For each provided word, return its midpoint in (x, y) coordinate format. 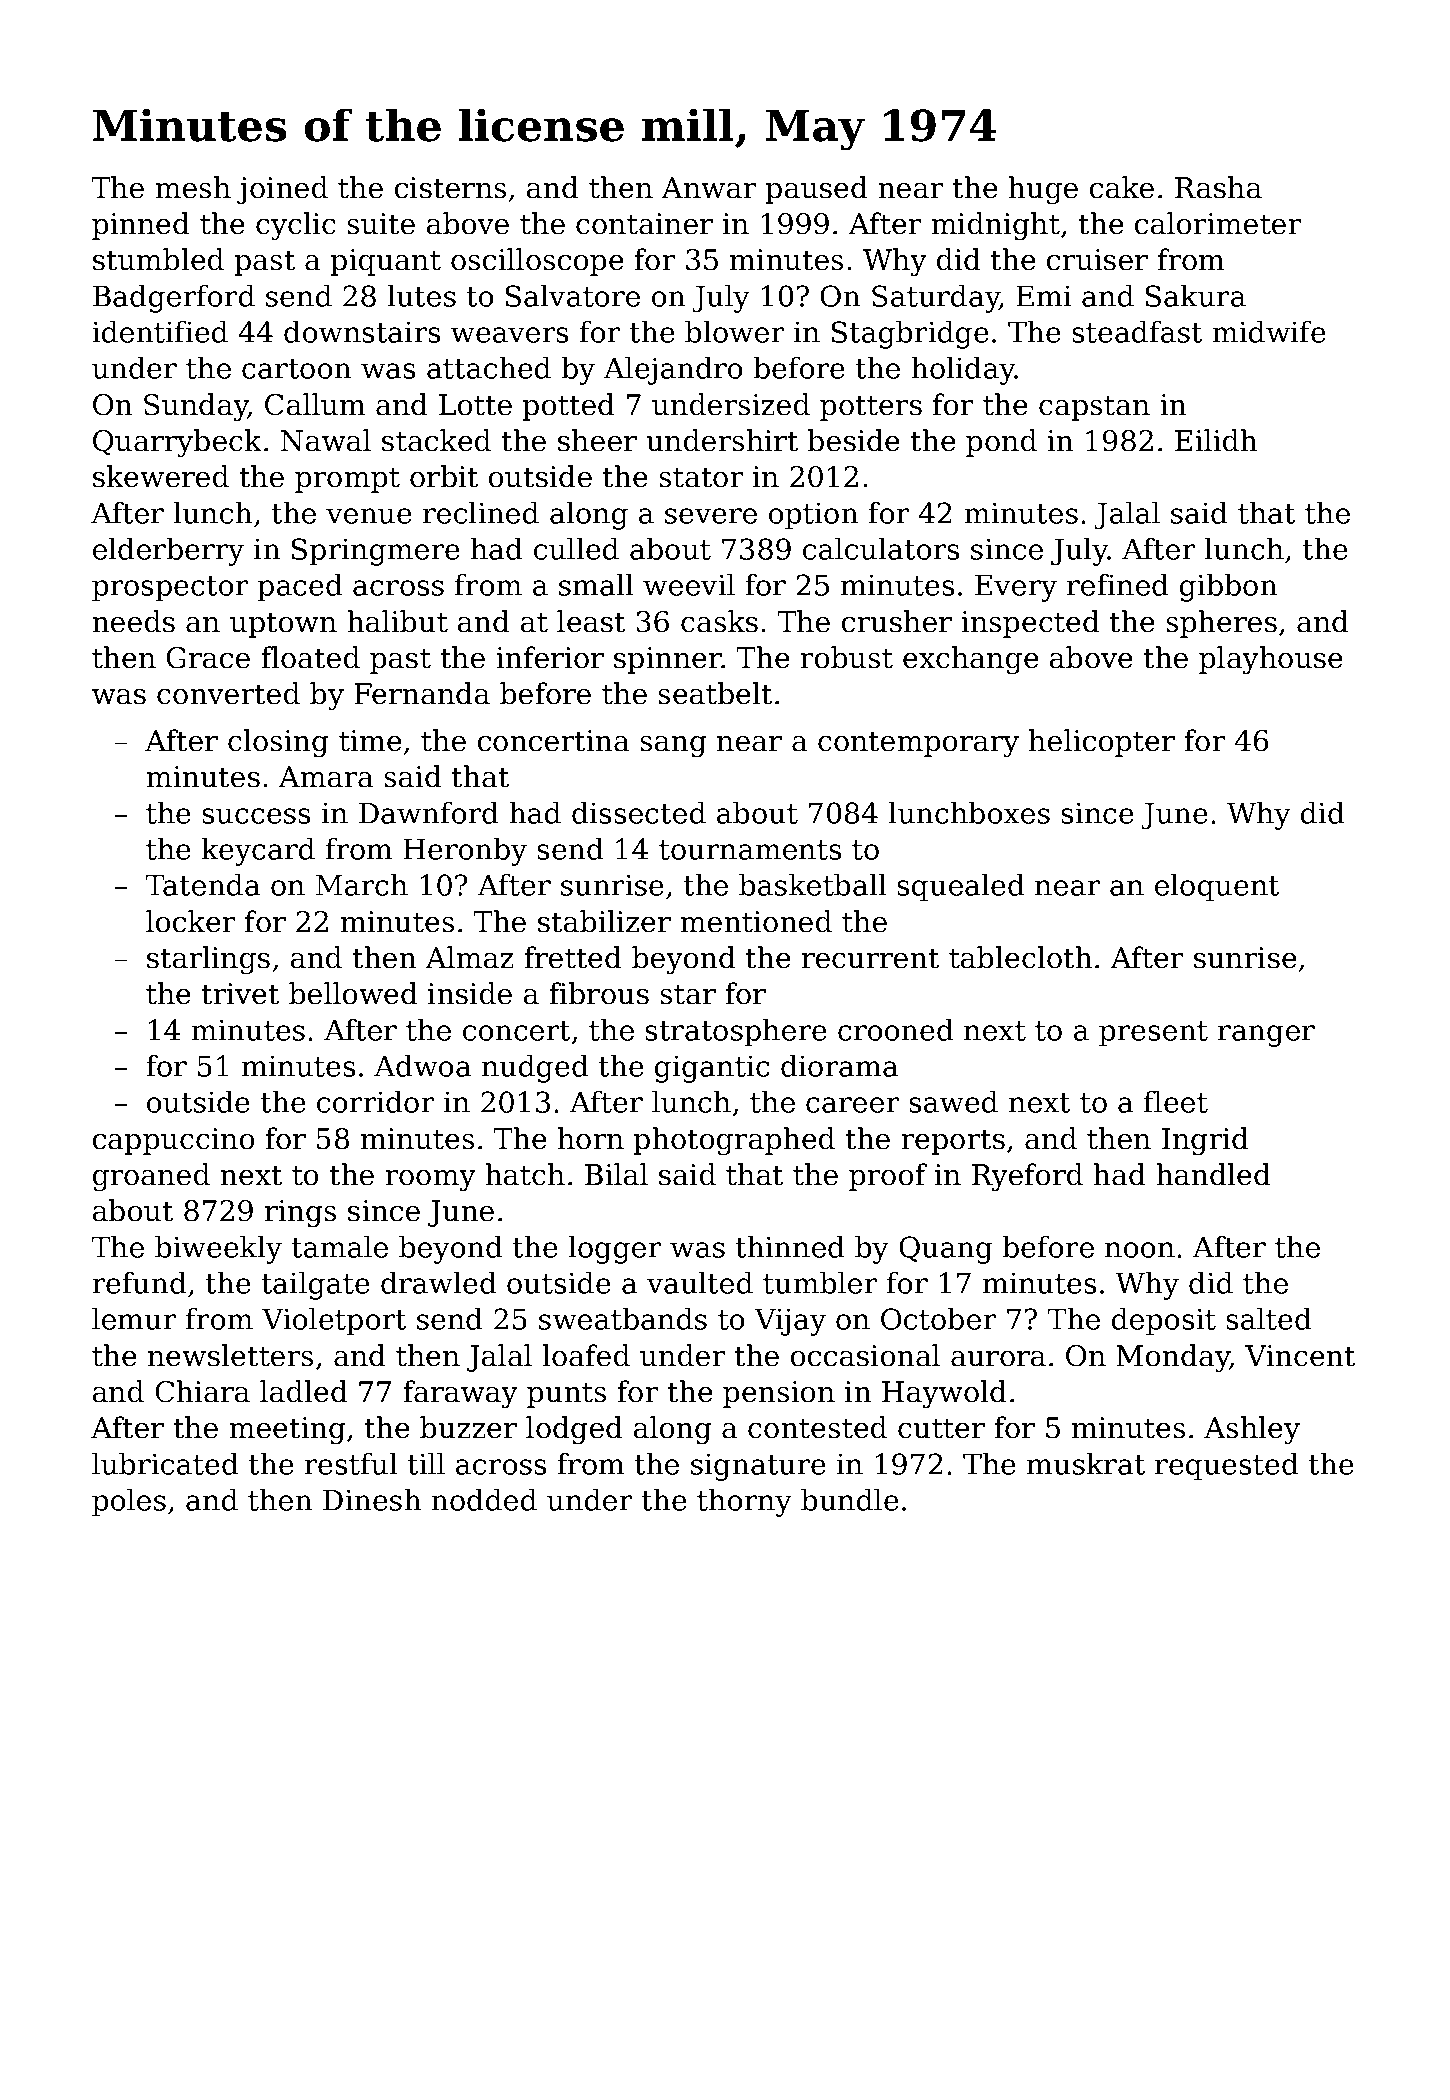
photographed (734, 1141)
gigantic (712, 1069)
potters (871, 408)
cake (1122, 187)
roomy (430, 1181)
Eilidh (1216, 440)
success (256, 816)
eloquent (1217, 888)
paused (817, 190)
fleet (1176, 1102)
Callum (315, 404)
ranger (1266, 1036)
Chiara (202, 1391)
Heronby (465, 852)
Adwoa (422, 1066)
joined (282, 190)
